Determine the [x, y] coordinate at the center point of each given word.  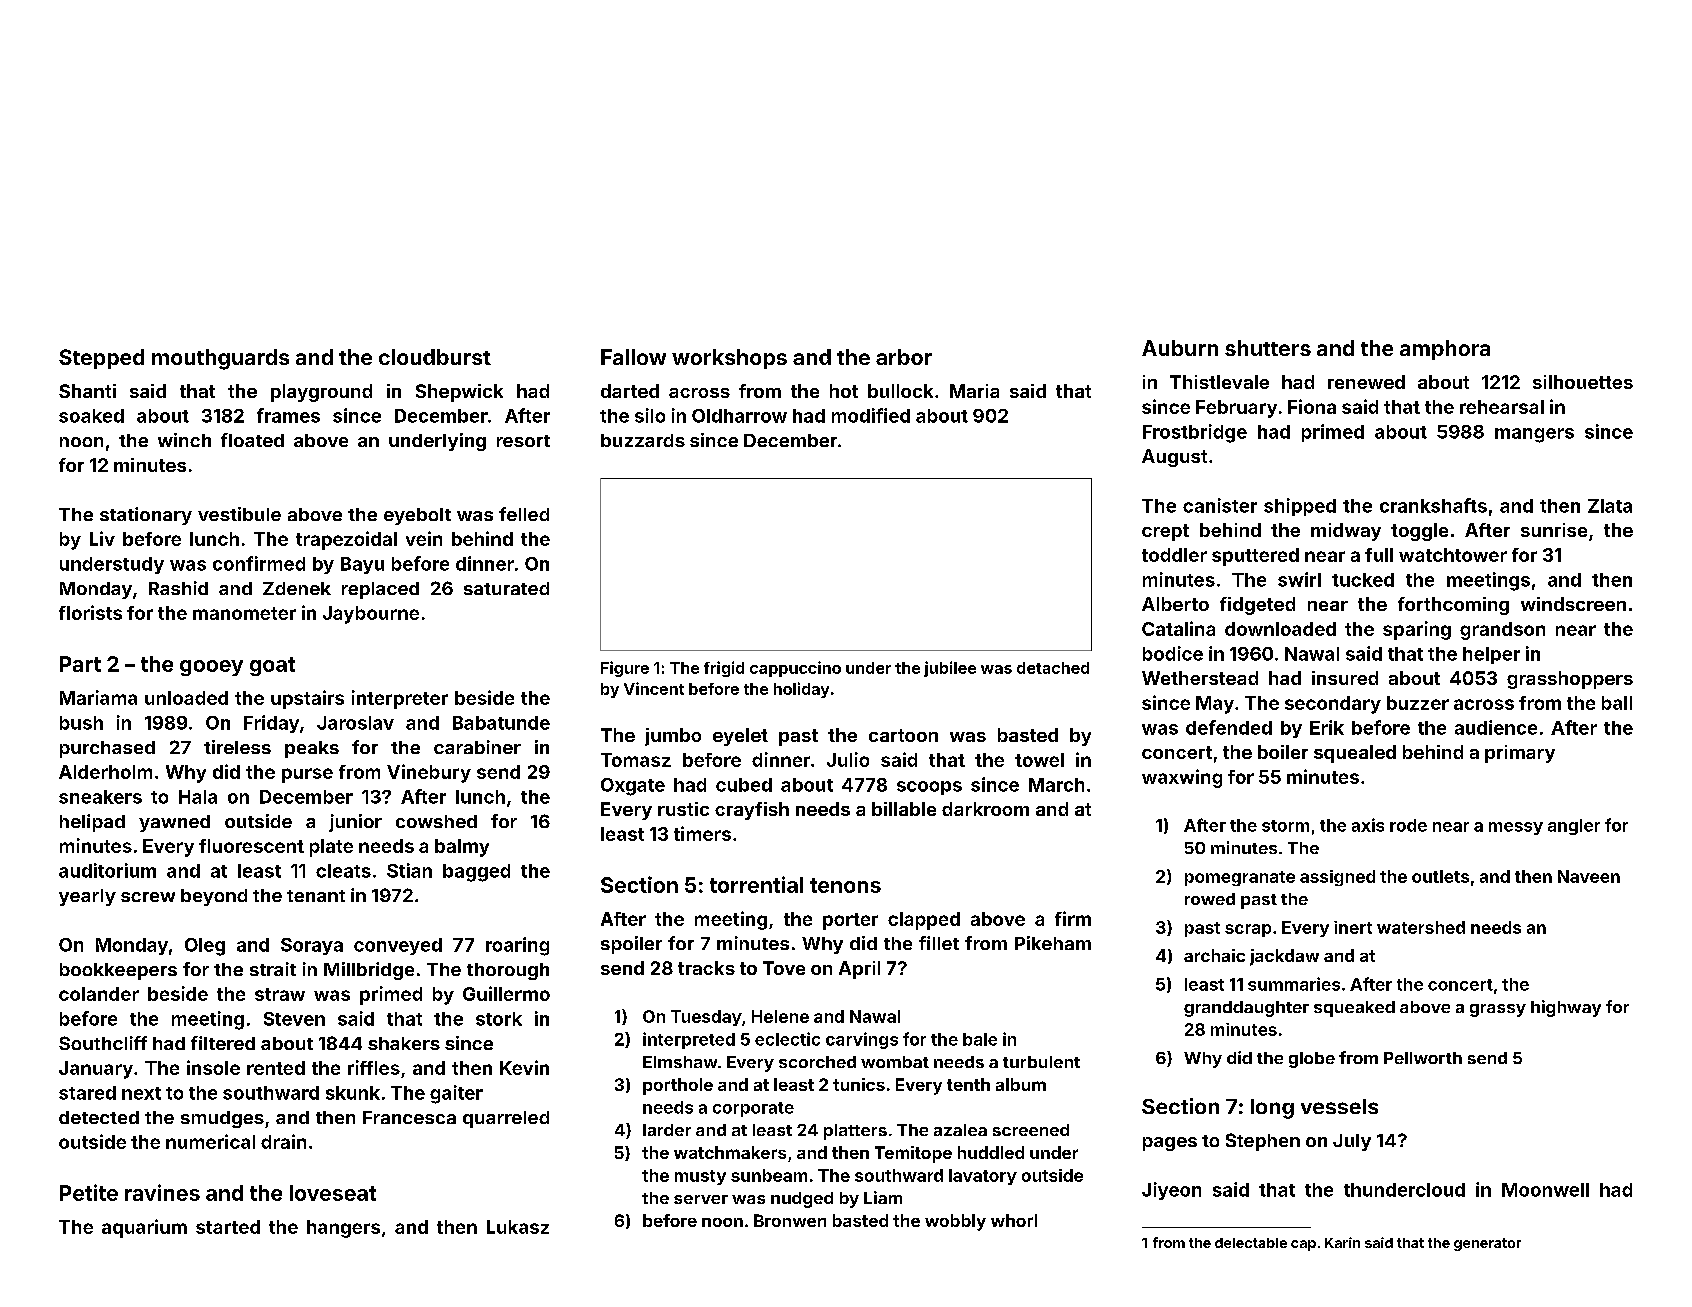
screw [148, 897]
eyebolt [417, 516]
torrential [756, 884]
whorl [1014, 1220]
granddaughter [1246, 1009]
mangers [1534, 435]
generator [1487, 1244]
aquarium [144, 1228]
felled [524, 514]
